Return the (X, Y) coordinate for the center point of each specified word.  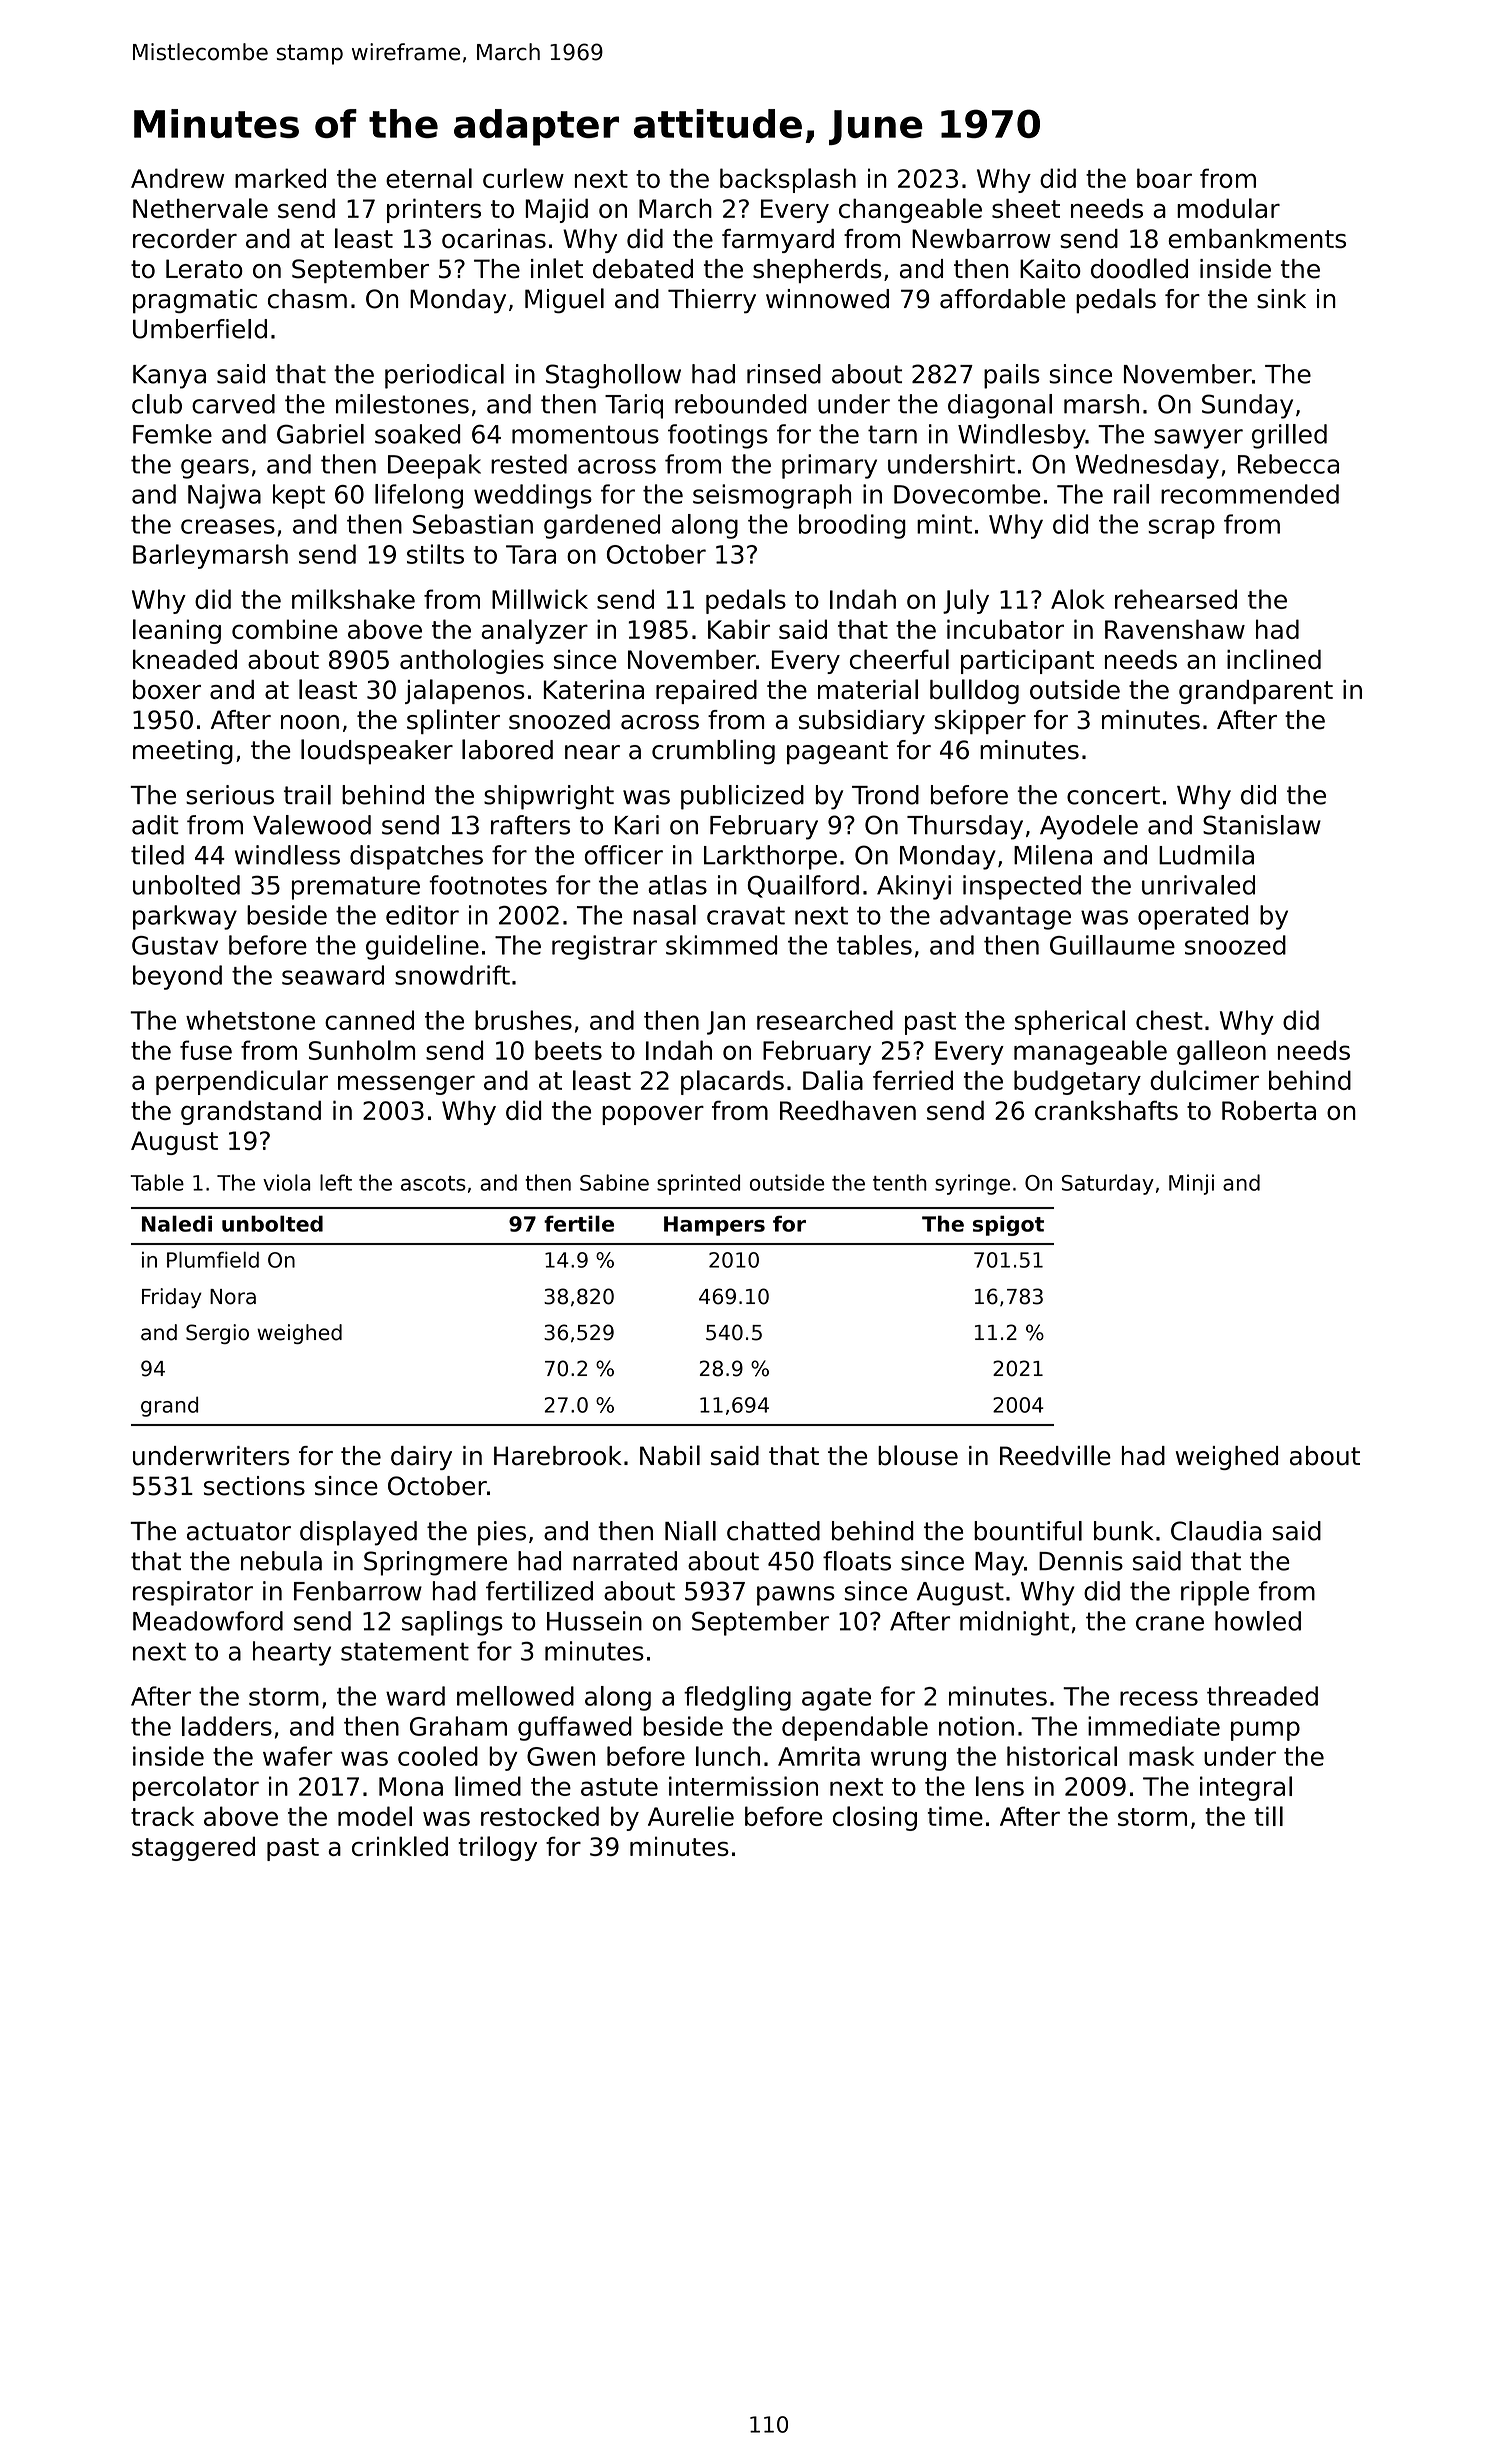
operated (1193, 917)
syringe (972, 1184)
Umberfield (200, 329)
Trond (885, 795)
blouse (918, 1455)
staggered (193, 1848)
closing (875, 1818)
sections (254, 1486)
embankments (1257, 239)
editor (422, 915)
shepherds (817, 271)
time (955, 1816)
